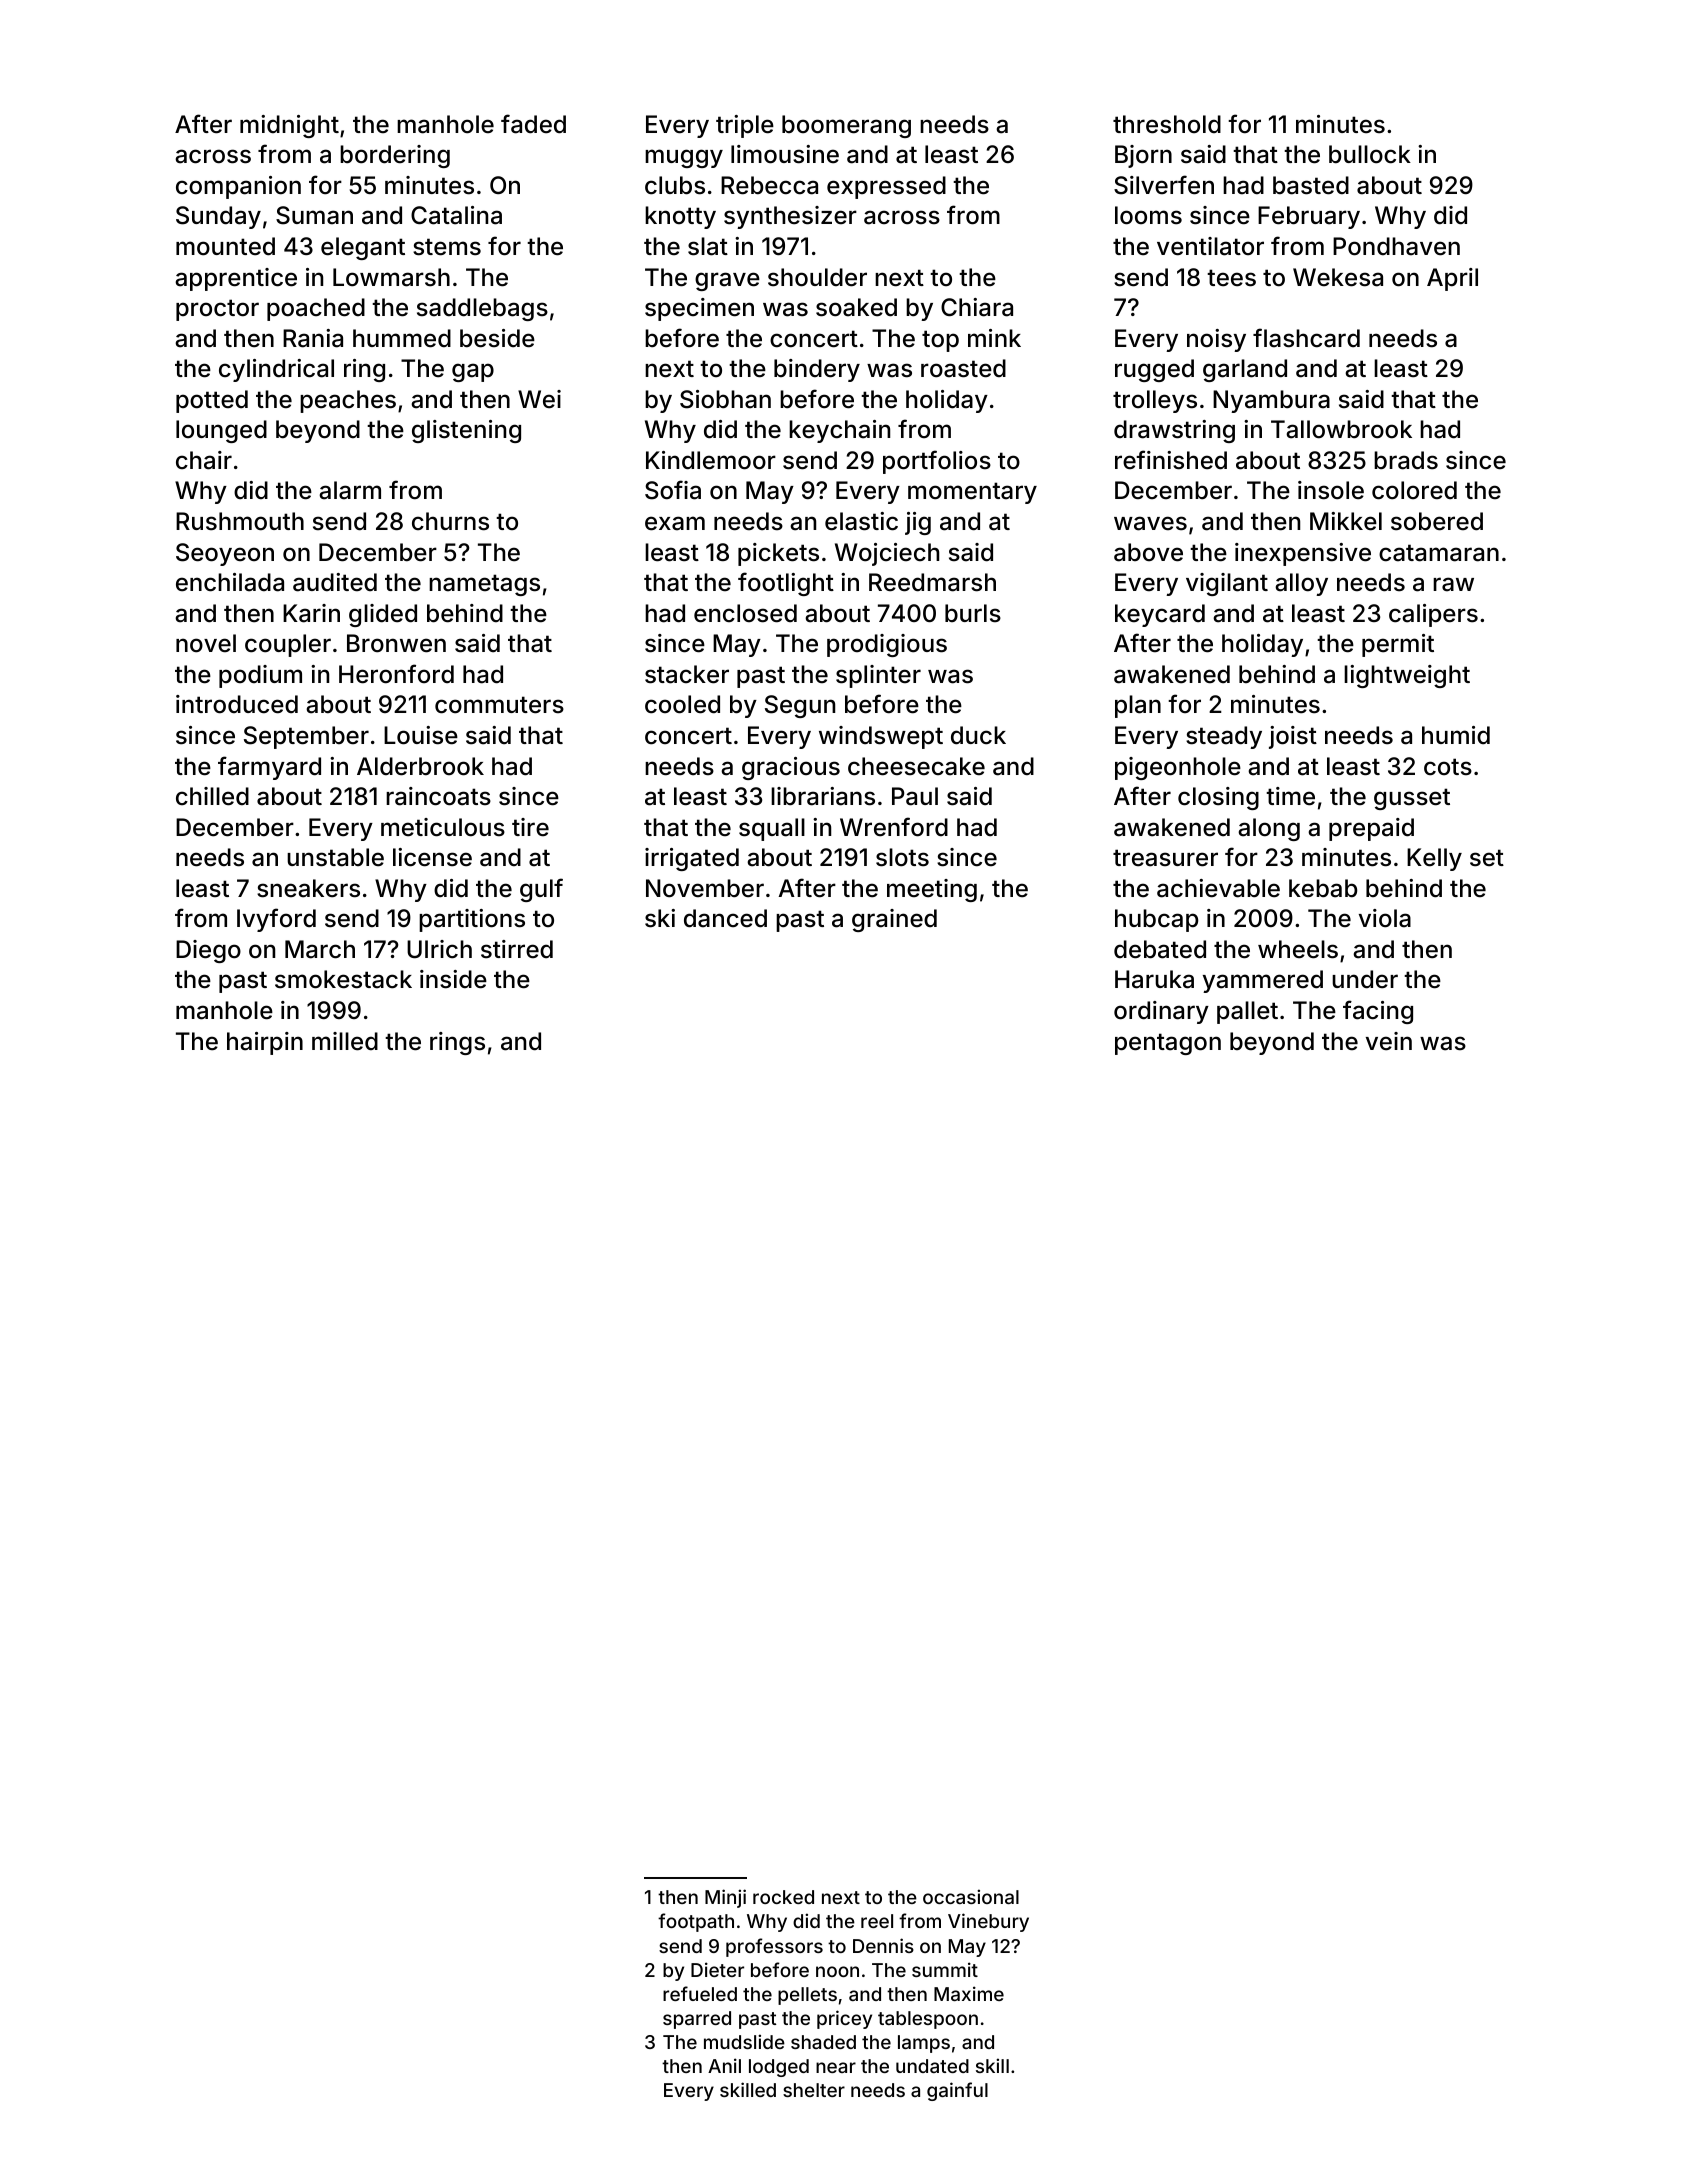  I want to click on rugged, so click(1154, 370).
